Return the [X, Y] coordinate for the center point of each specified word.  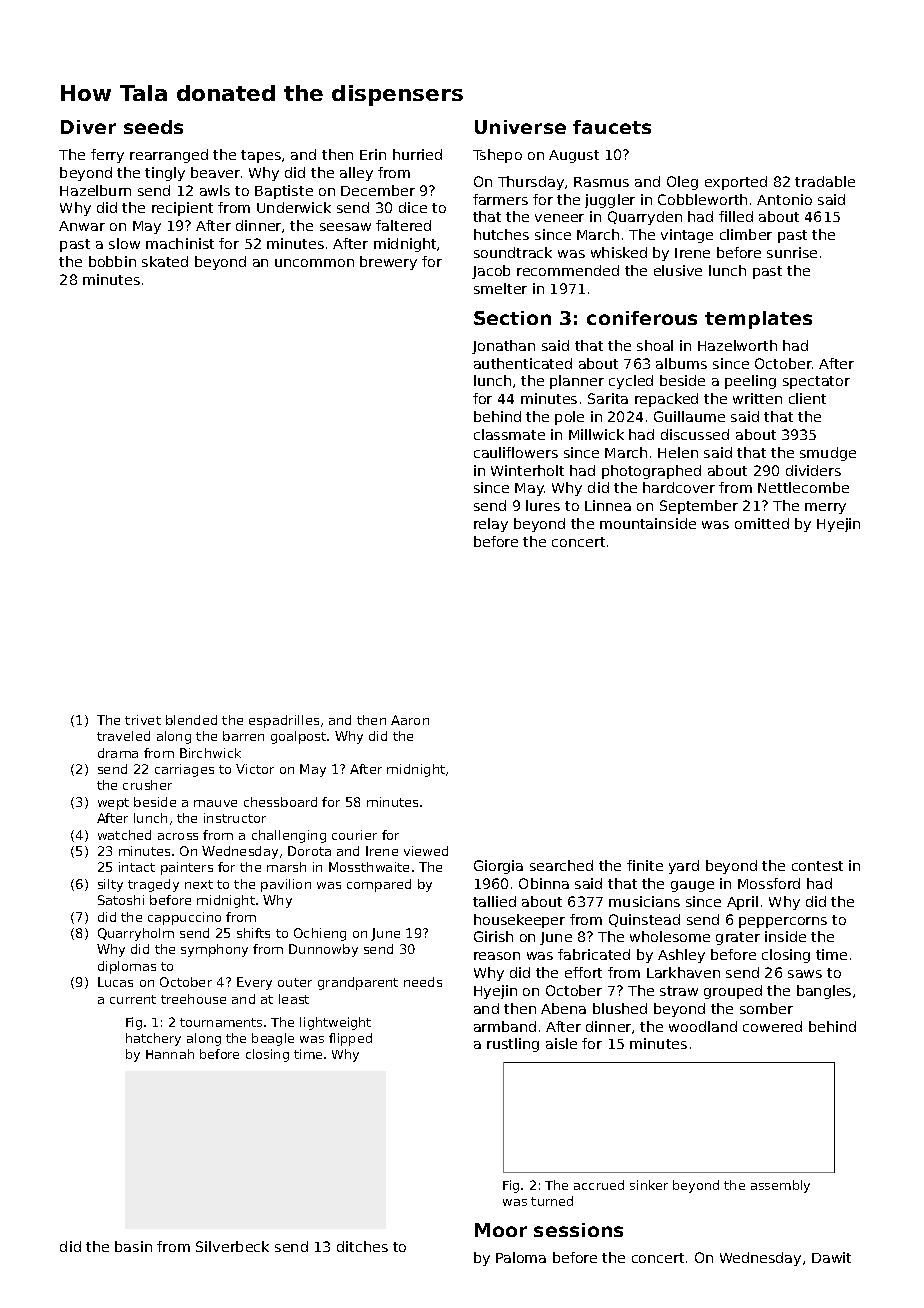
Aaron [410, 720]
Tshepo [497, 156]
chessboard [280, 802]
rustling [513, 1045]
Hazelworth [737, 345]
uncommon [314, 263]
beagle [273, 1039]
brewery [388, 263]
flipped [350, 1039]
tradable [825, 181]
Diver [88, 127]
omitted [762, 523]
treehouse [193, 999]
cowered [772, 1026]
